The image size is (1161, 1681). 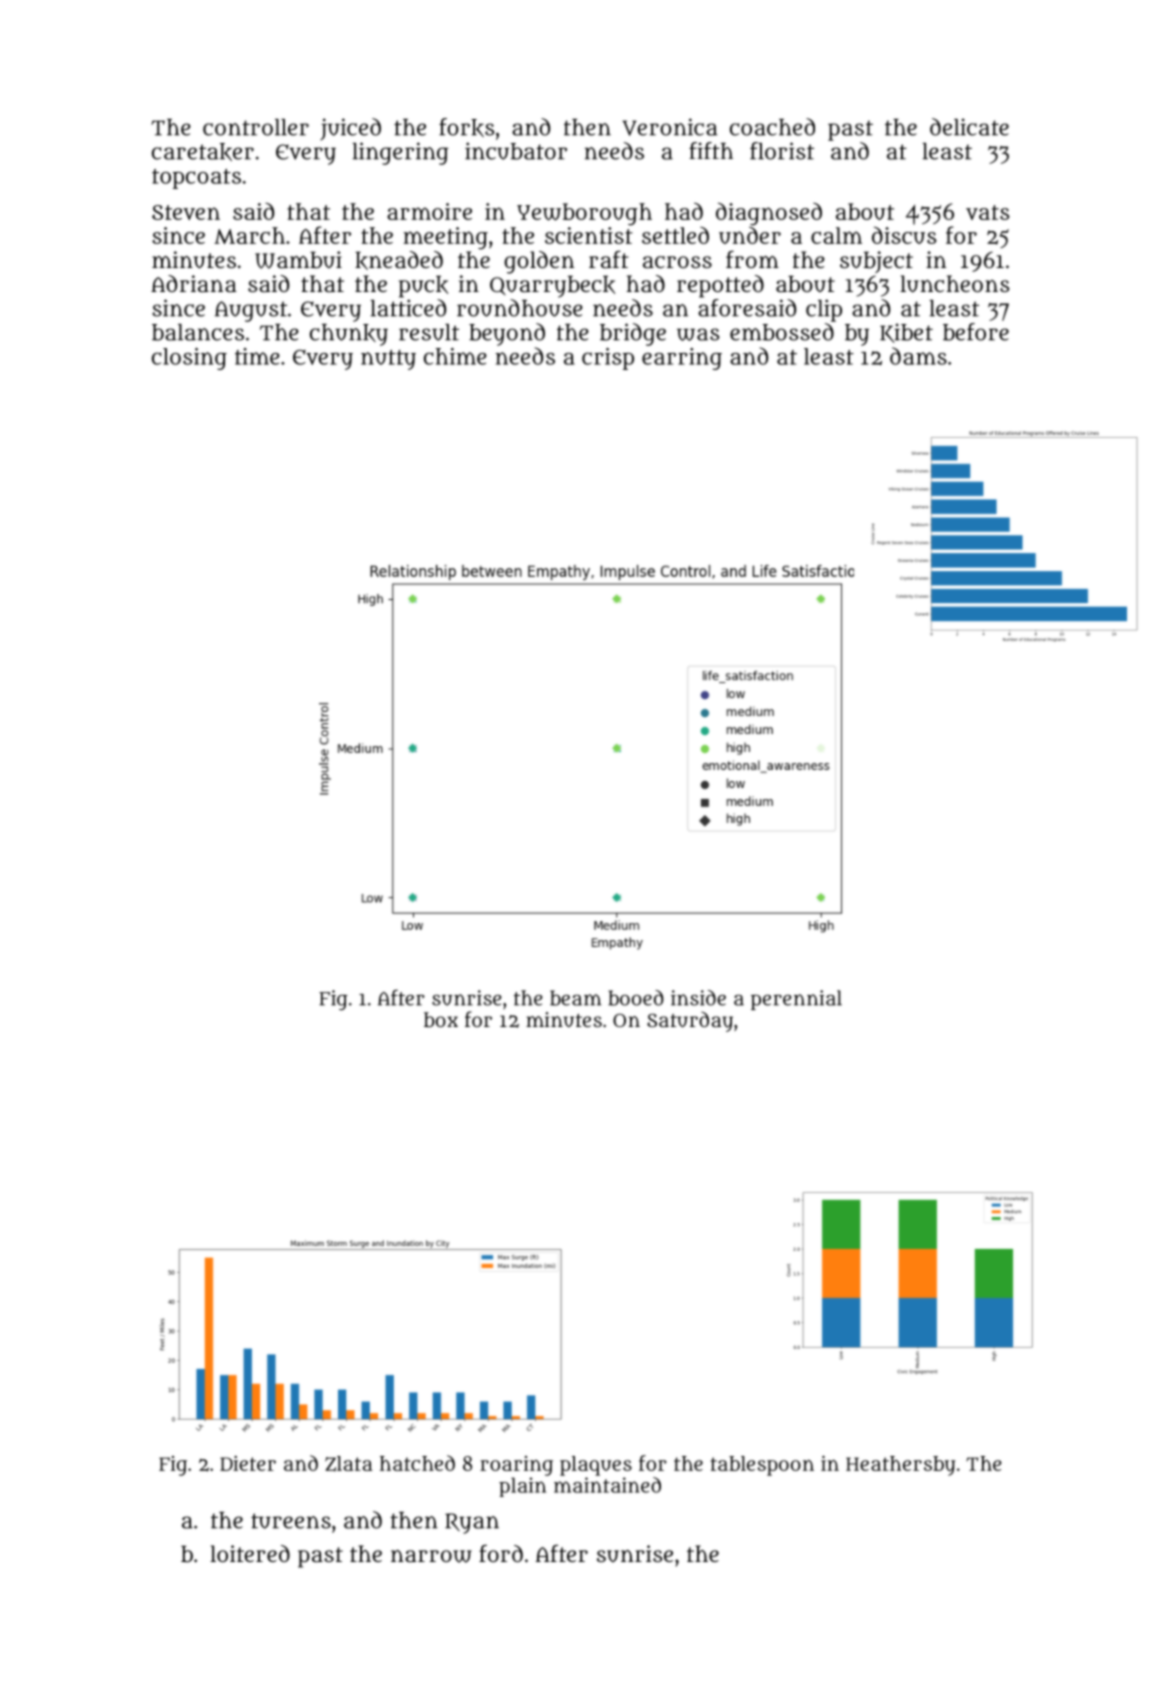 I want to click on chime, so click(x=455, y=356).
